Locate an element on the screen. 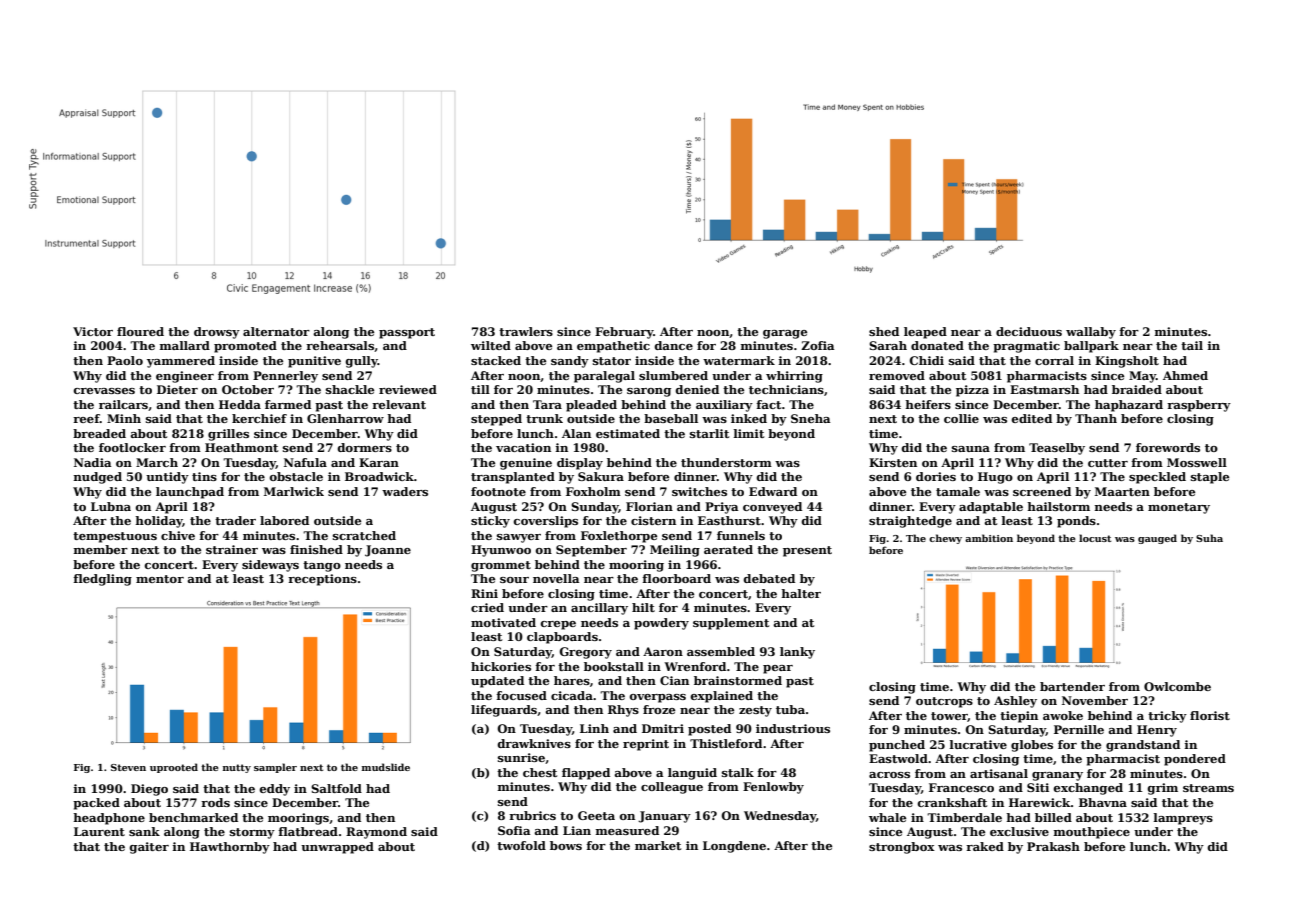 The width and height of the screenshot is (1308, 924). halter is located at coordinates (801, 593).
